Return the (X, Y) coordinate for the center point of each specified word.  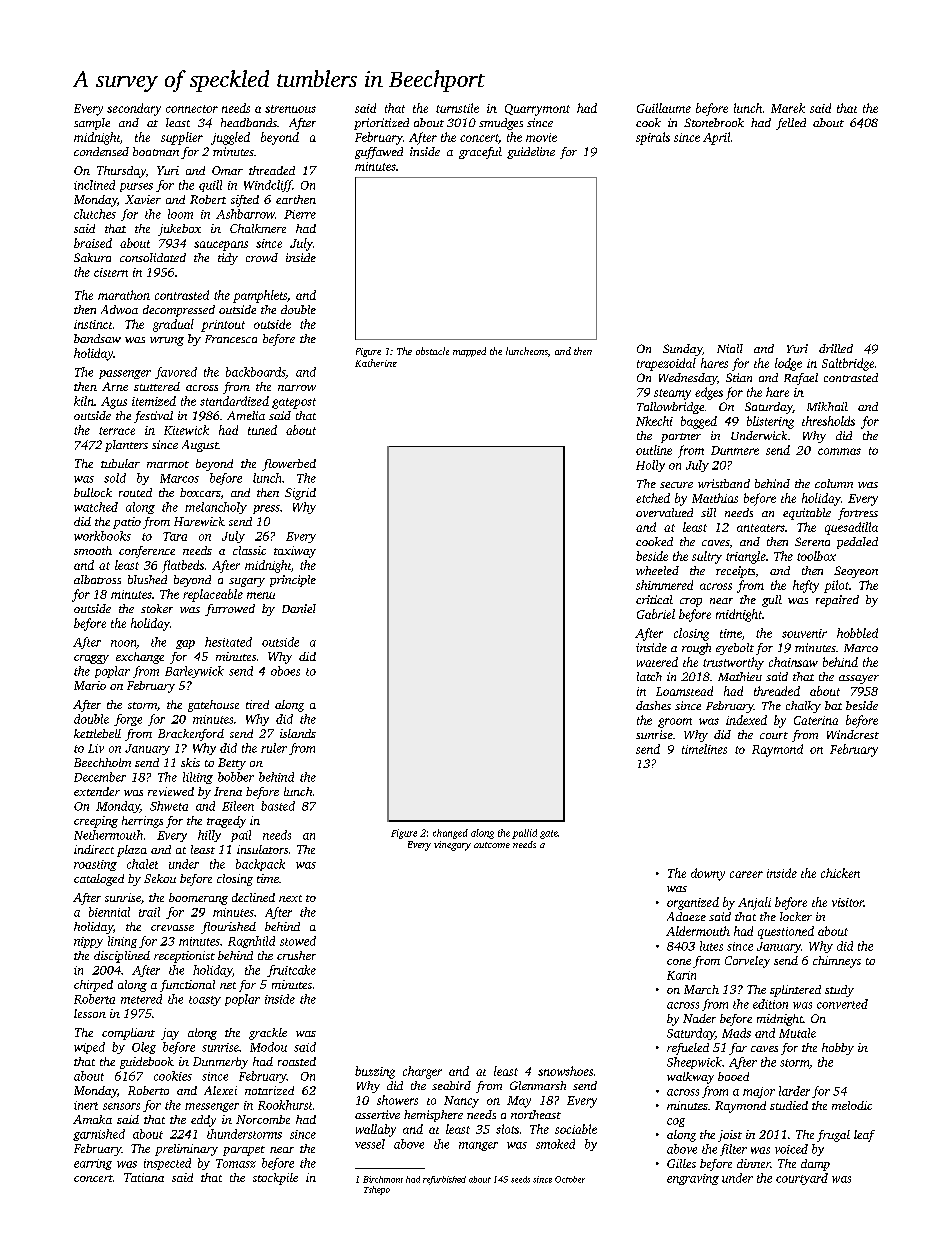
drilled (836, 348)
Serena (812, 541)
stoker (157, 608)
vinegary (452, 846)
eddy (203, 1121)
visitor (848, 902)
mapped (469, 352)
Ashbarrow (245, 214)
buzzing (375, 1072)
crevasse (172, 928)
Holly (650, 466)
